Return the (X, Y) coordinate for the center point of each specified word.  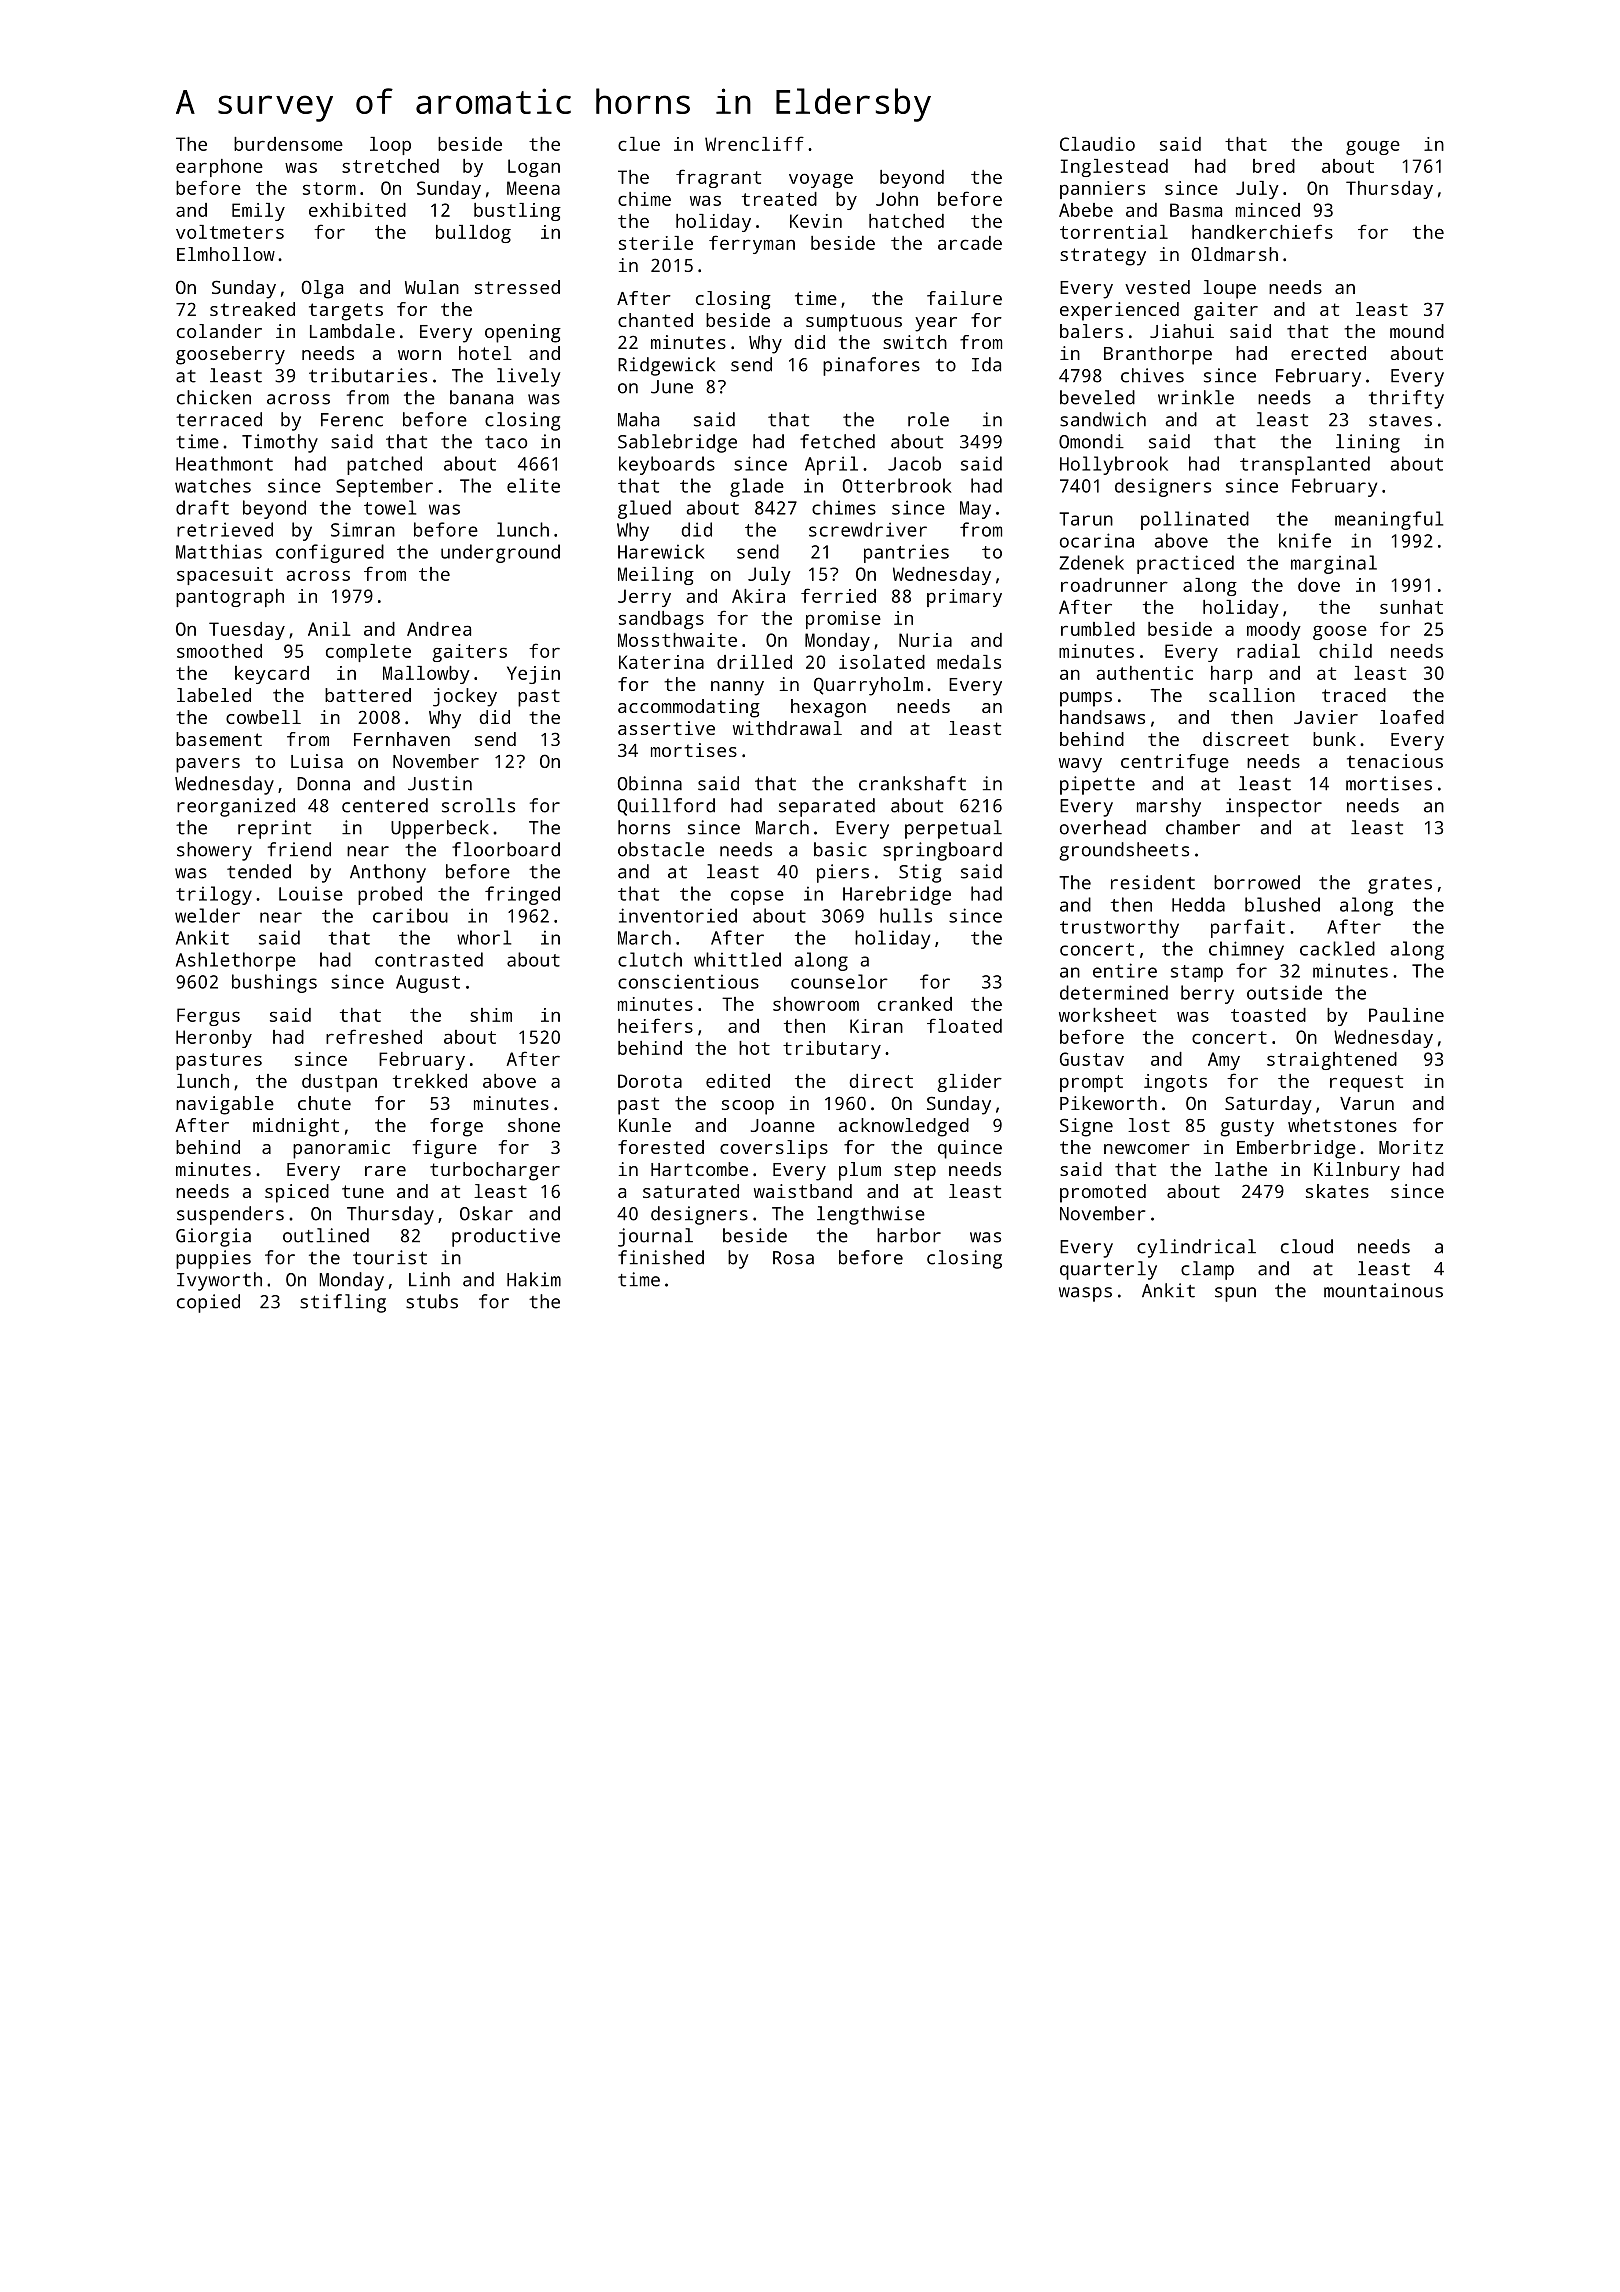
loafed (1412, 717)
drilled (754, 662)
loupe (1229, 289)
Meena (533, 188)
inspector (1274, 807)
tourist (390, 1257)
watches (213, 485)
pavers (208, 765)
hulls (906, 915)
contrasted (429, 959)
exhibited (357, 210)
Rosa (793, 1258)
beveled (1097, 397)
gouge (1373, 148)
